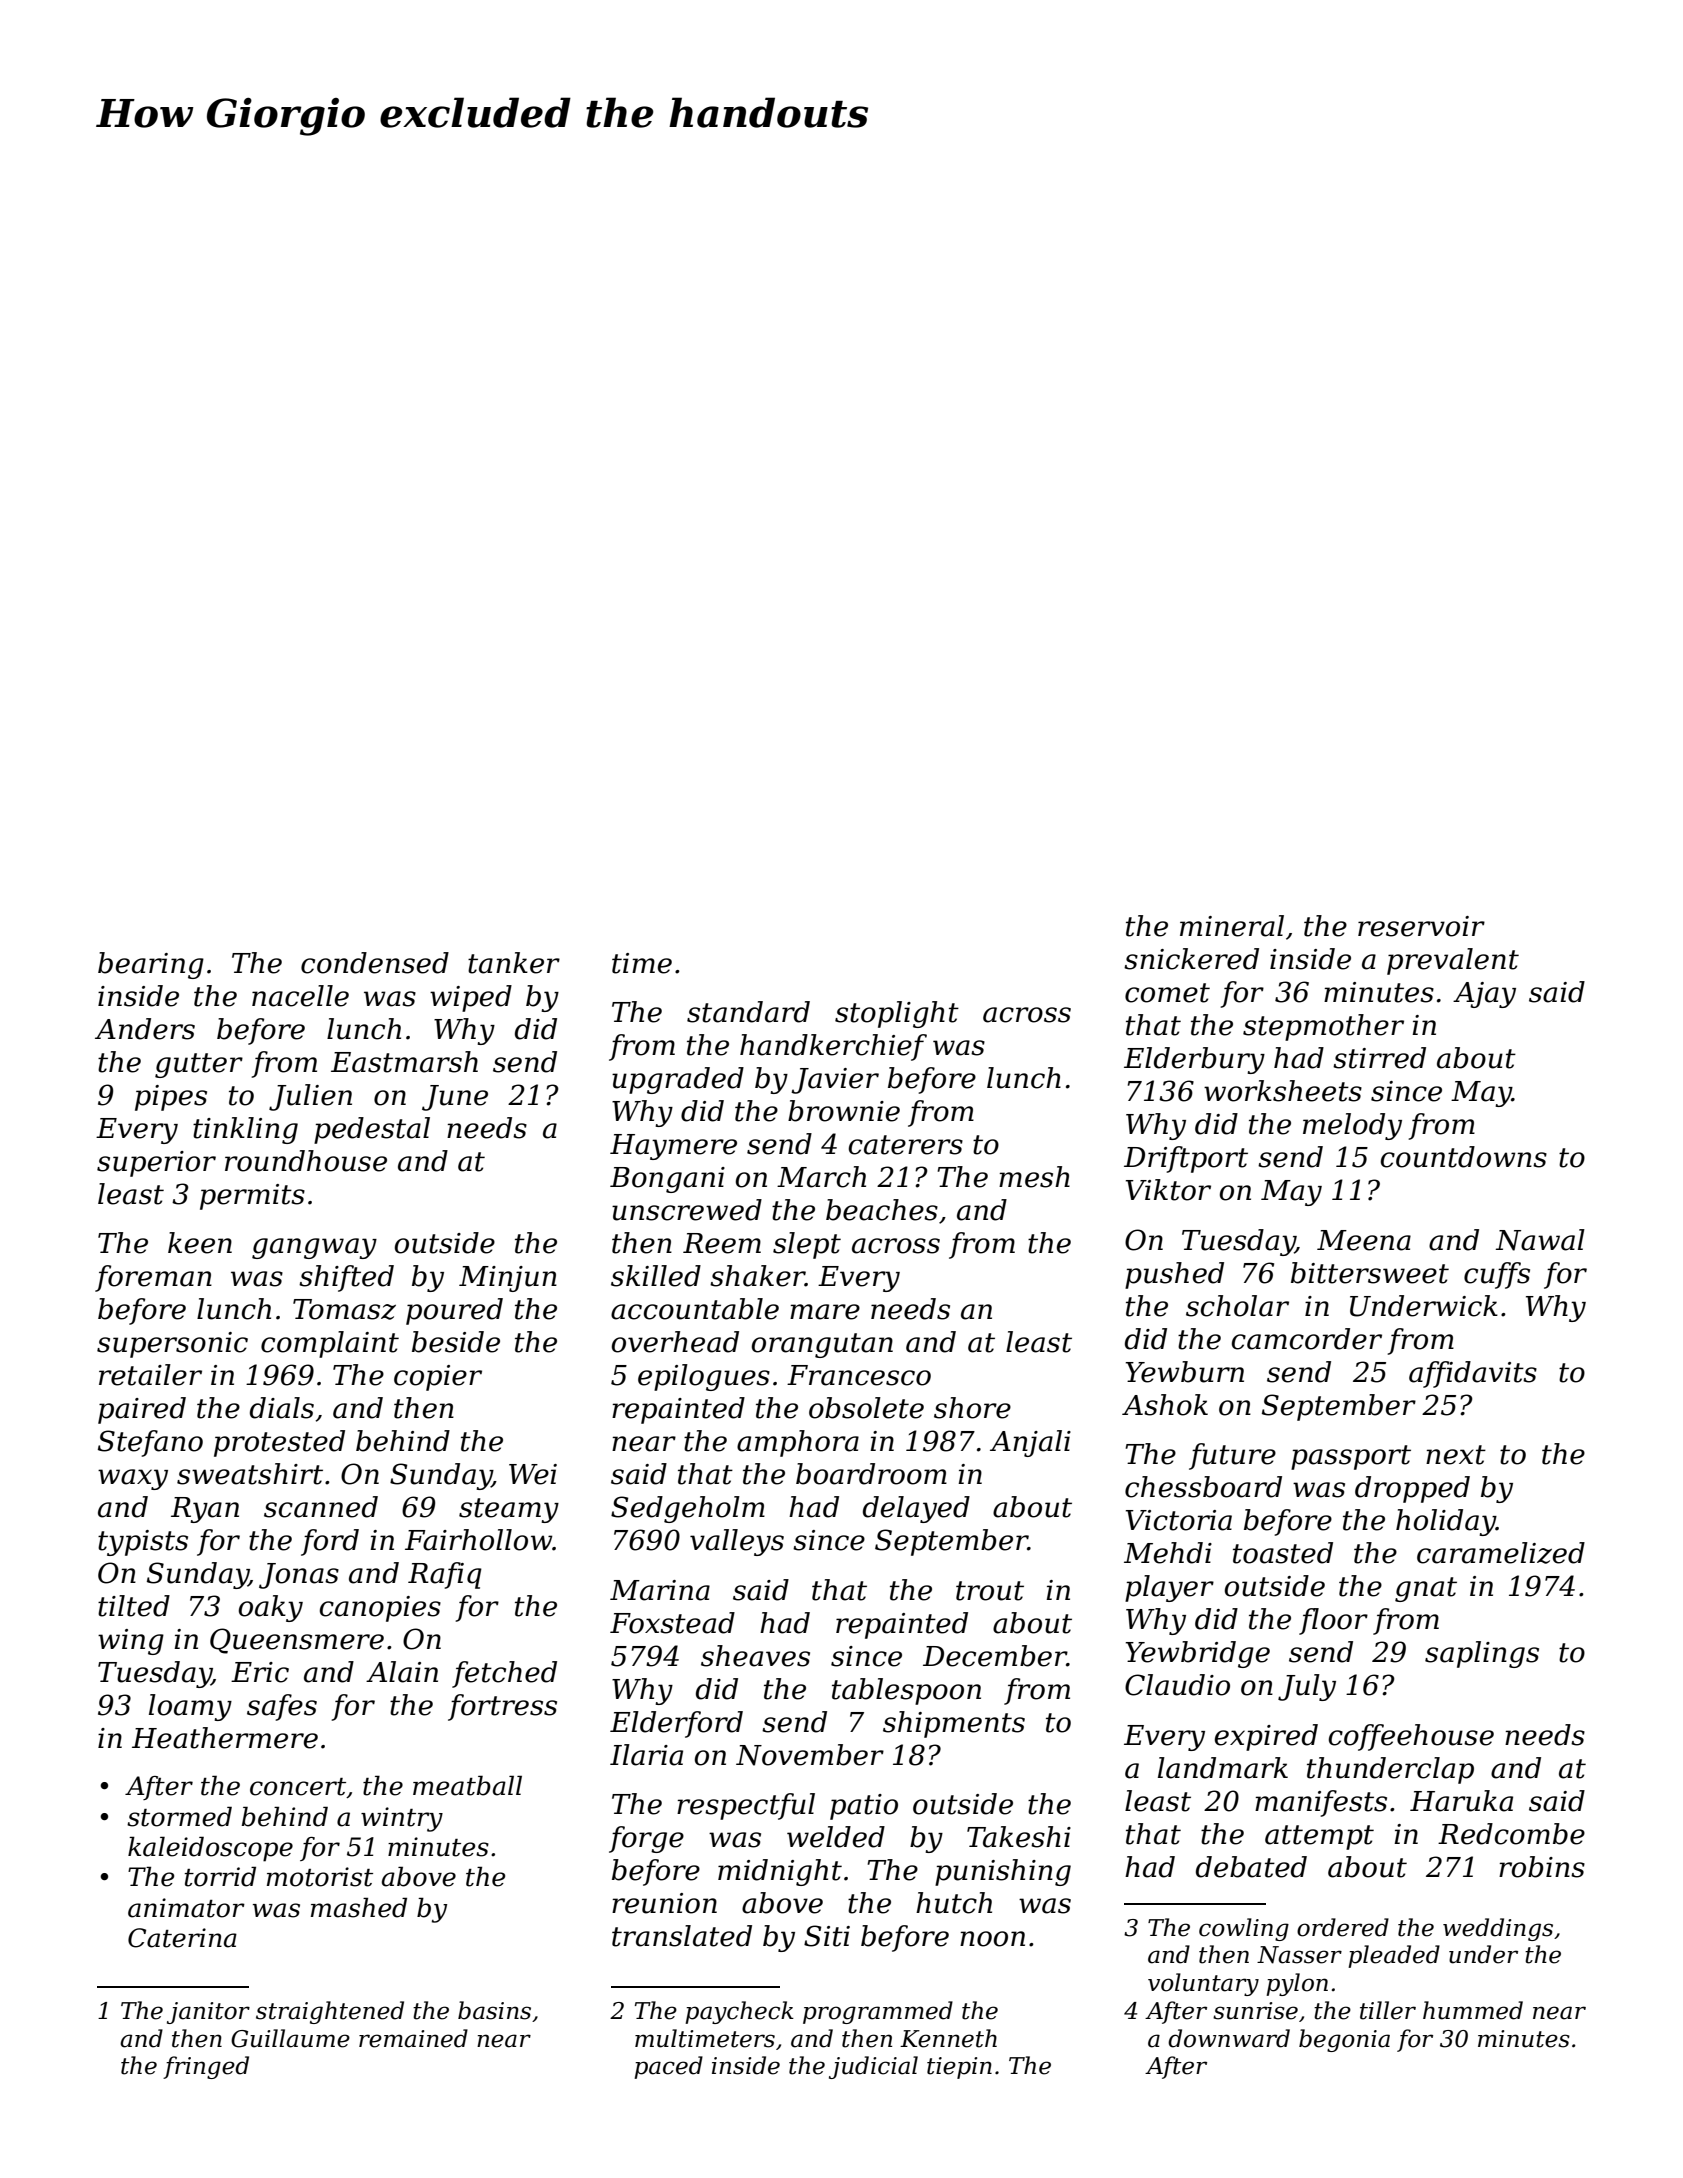 The image size is (1683, 2178). What do you see at coordinates (1511, 1834) in the page?
I see `Redcombe` at bounding box center [1511, 1834].
